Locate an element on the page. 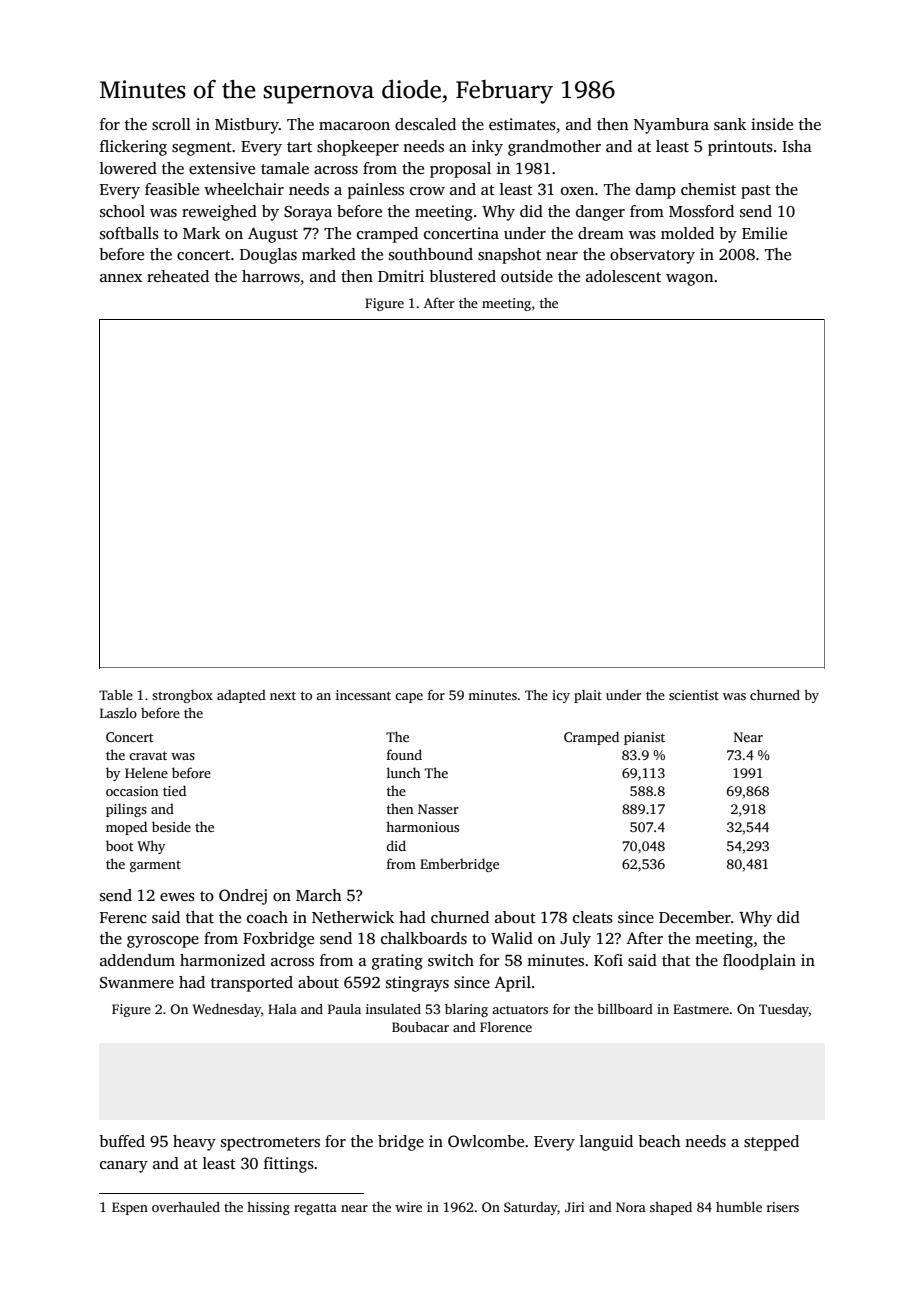  descaled is located at coordinates (425, 124).
